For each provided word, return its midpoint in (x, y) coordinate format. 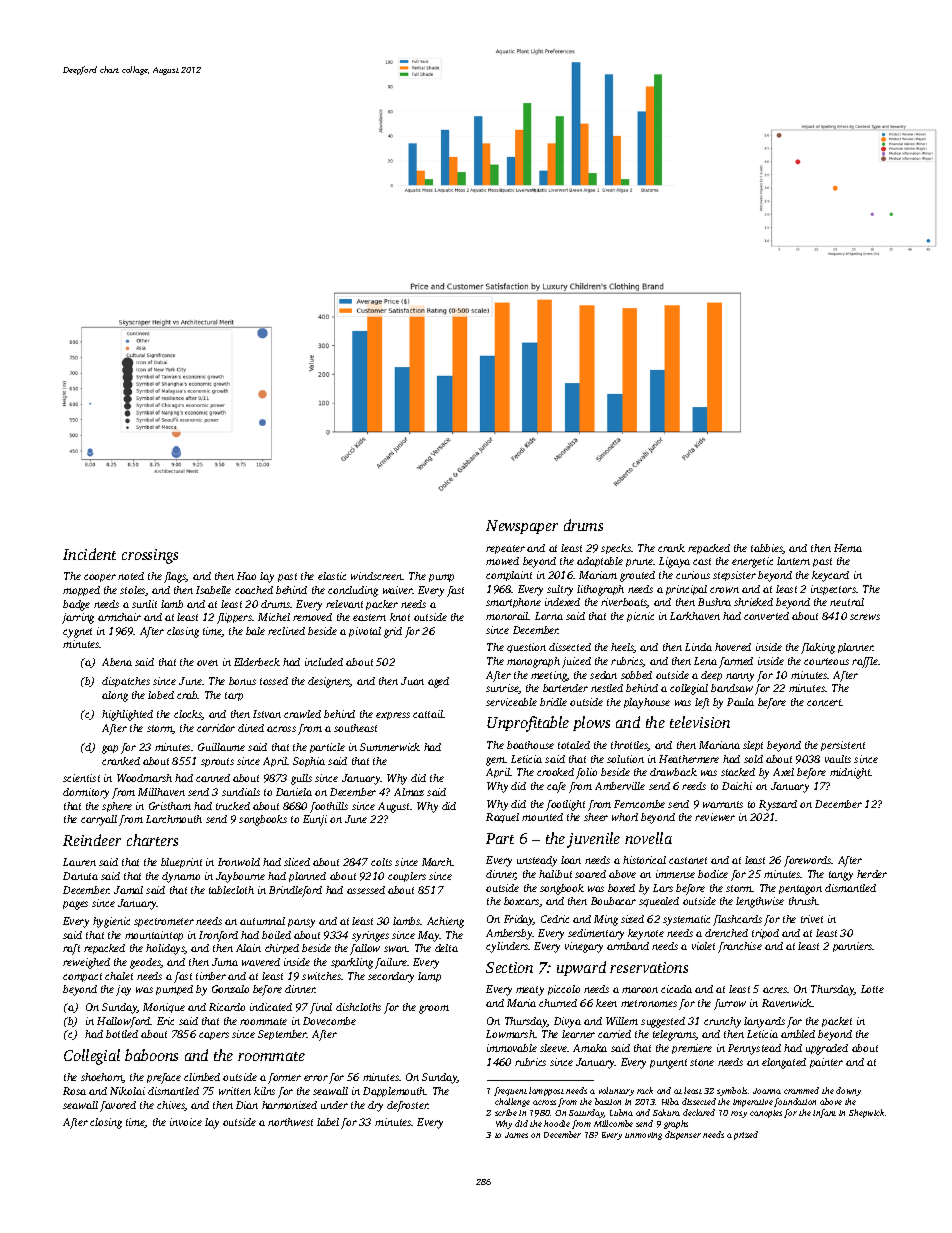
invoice (186, 1122)
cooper (100, 578)
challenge (512, 1102)
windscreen (377, 576)
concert (824, 702)
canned (213, 778)
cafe (556, 787)
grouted (637, 576)
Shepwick (866, 1113)
